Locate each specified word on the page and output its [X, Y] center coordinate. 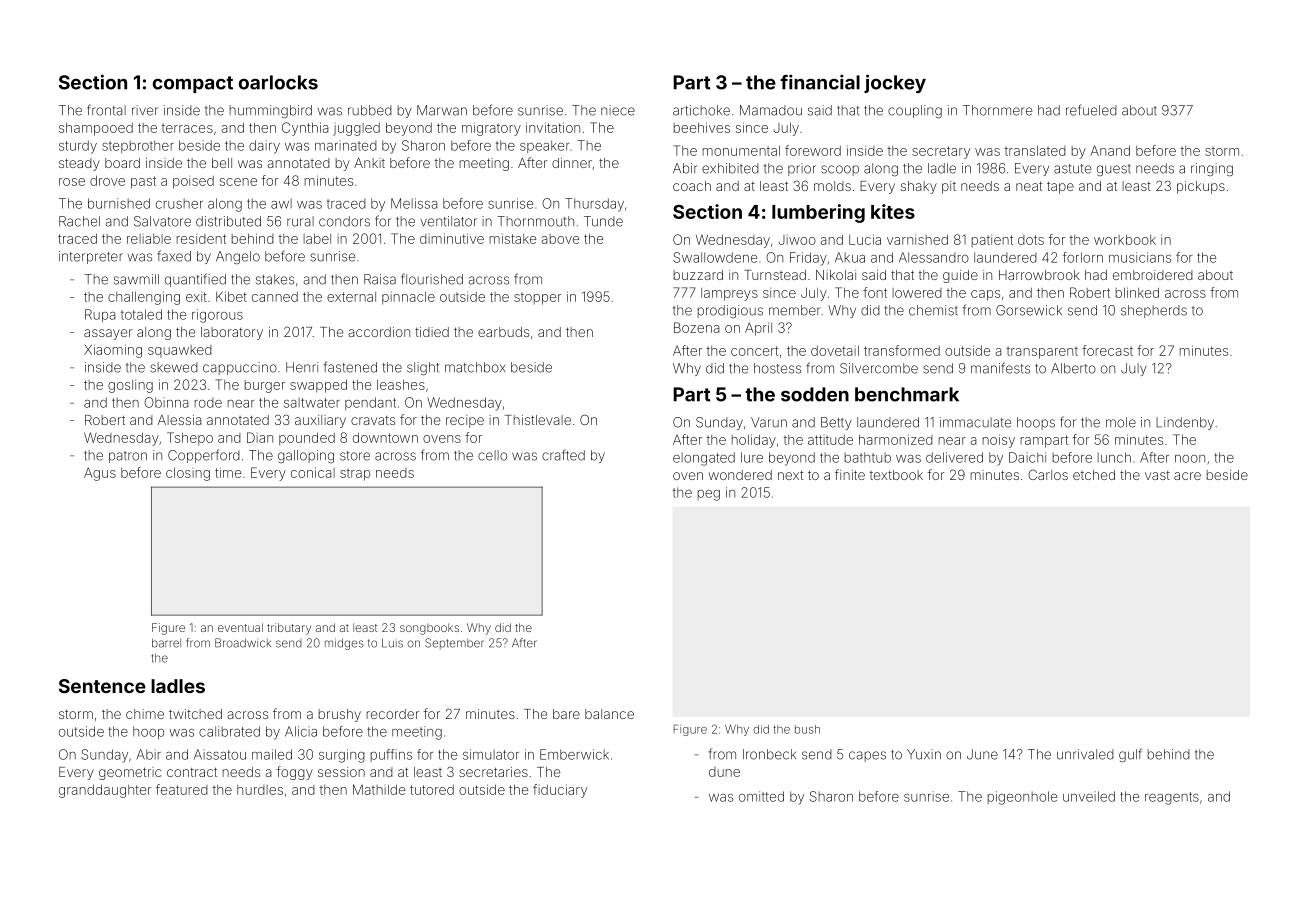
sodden [815, 394]
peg [709, 495]
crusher [179, 204]
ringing [1212, 169]
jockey [895, 83]
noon [1190, 459]
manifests [1000, 368]
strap [355, 475]
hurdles [260, 790]
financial [820, 82]
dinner [572, 163]
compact [193, 84]
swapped [318, 386]
